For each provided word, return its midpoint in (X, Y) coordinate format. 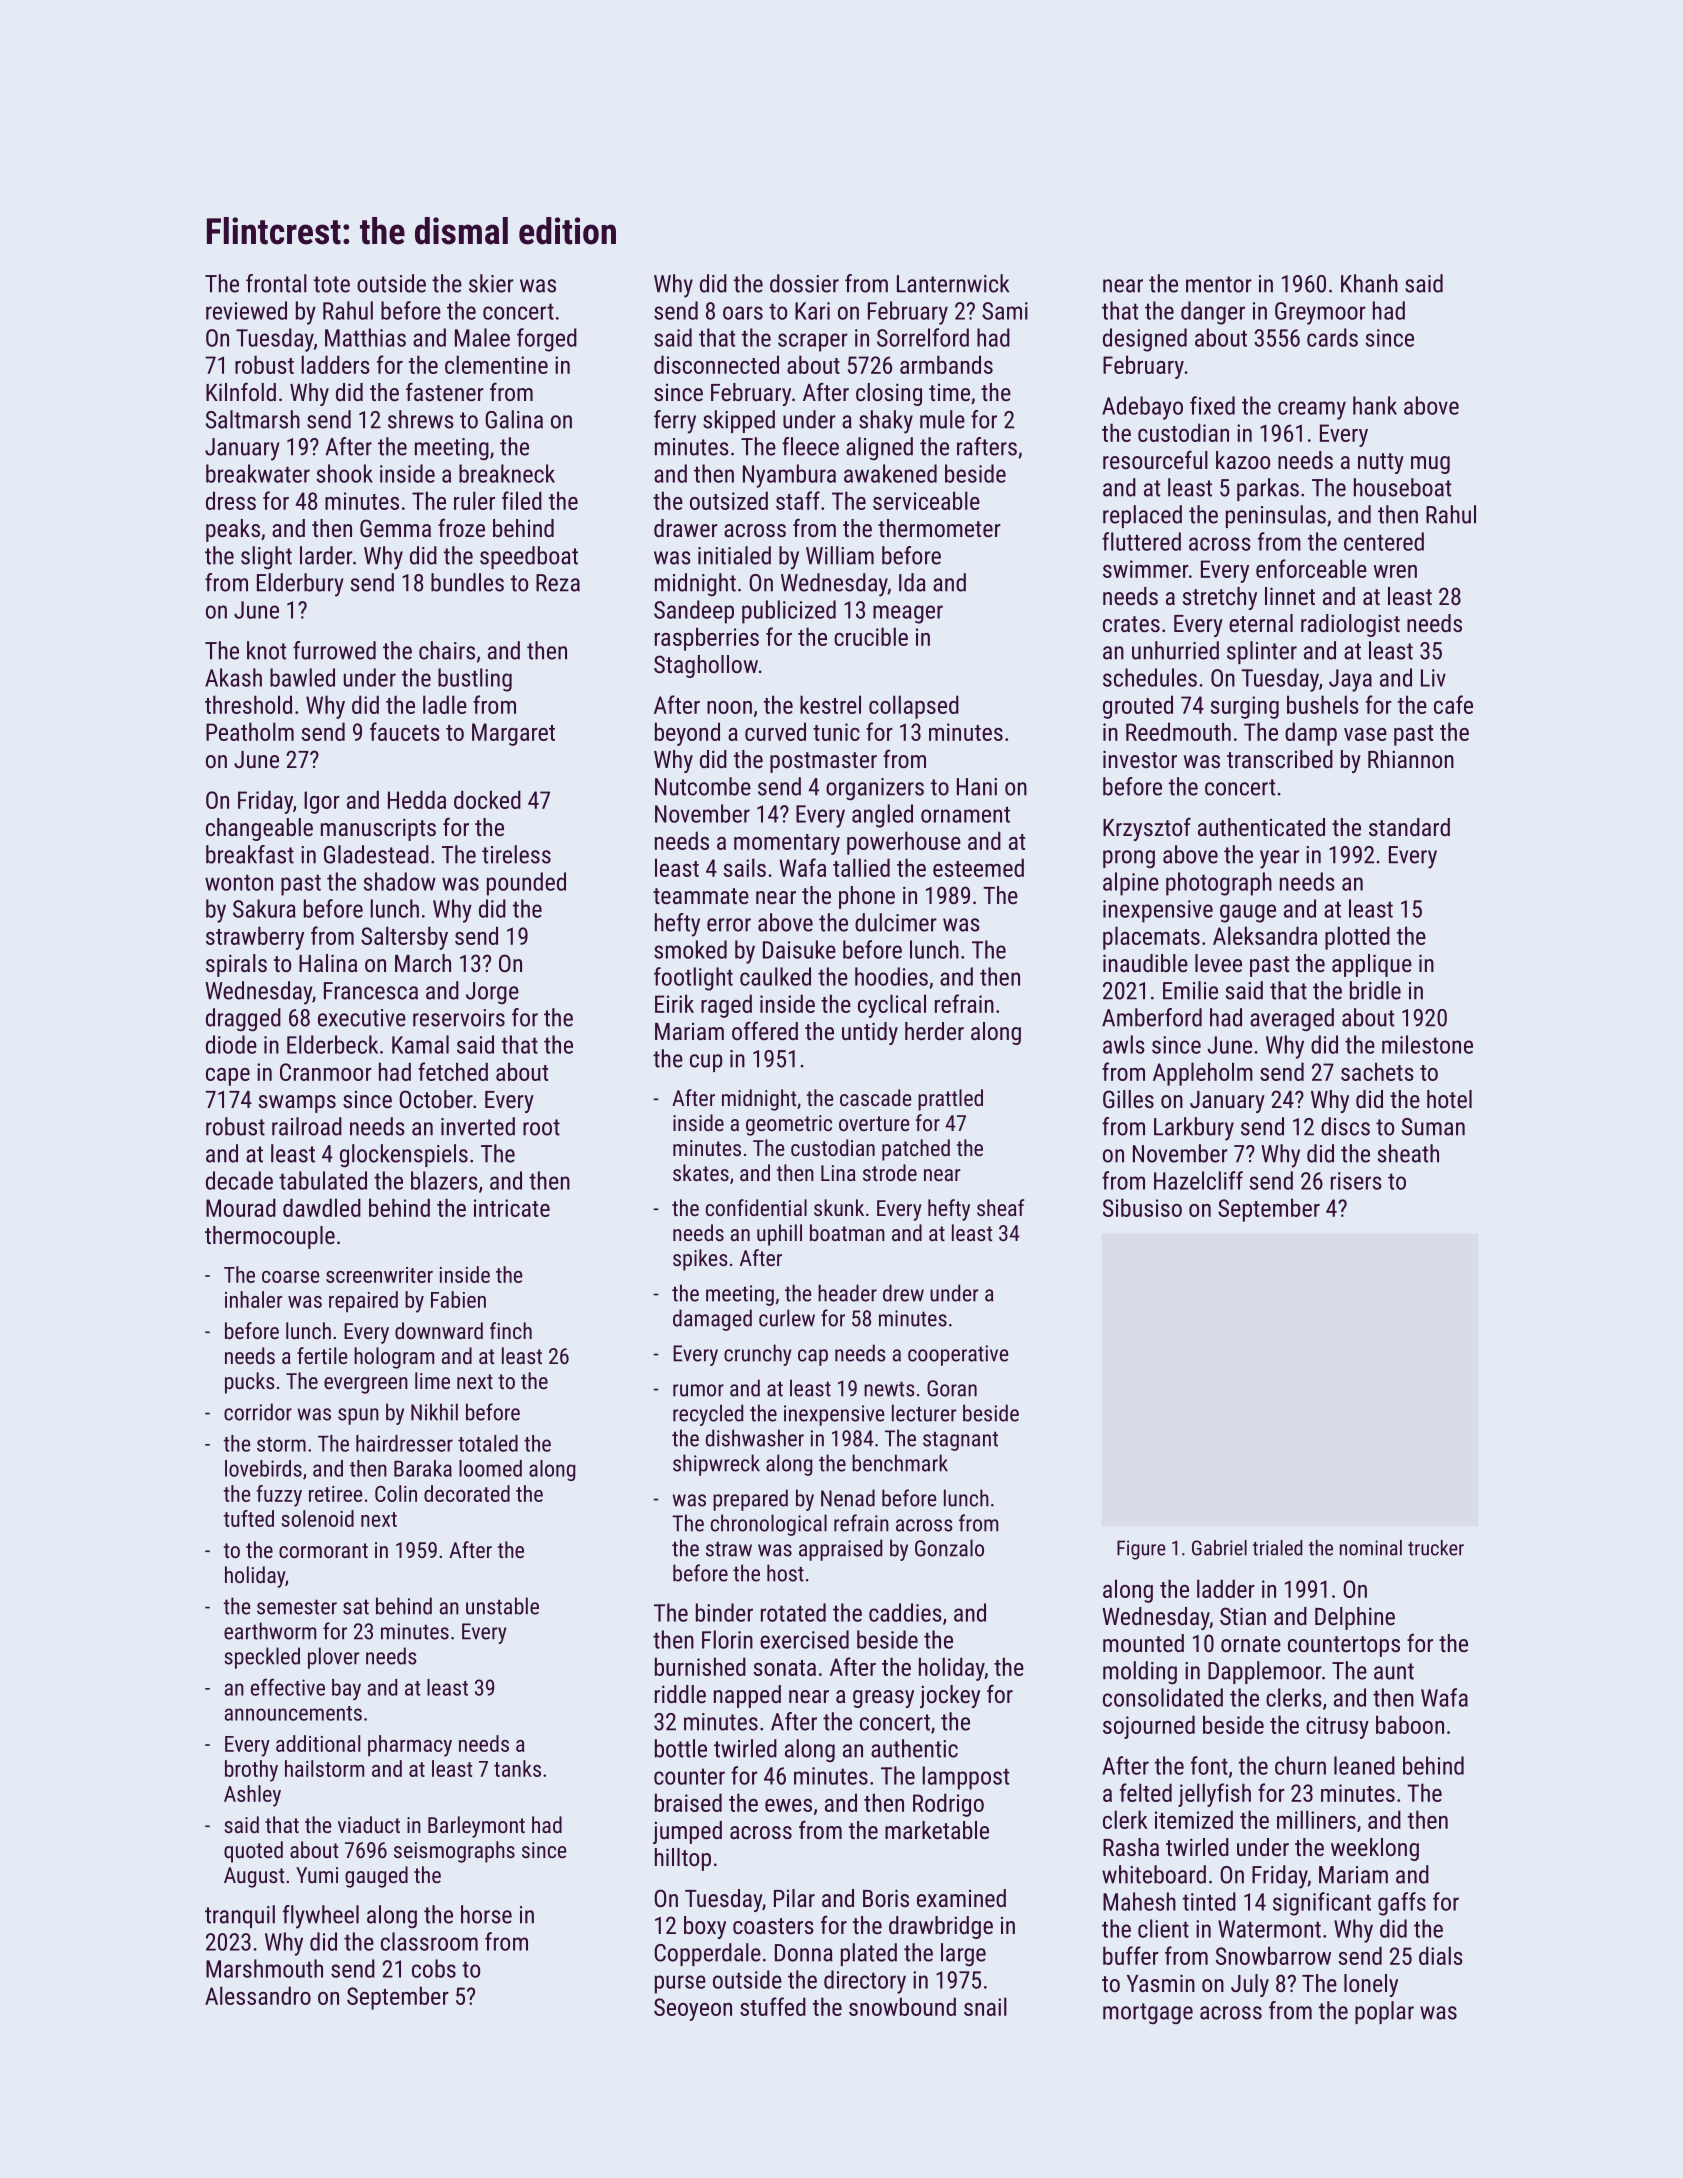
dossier (804, 283)
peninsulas (1276, 516)
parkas (1268, 489)
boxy (705, 1927)
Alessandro (258, 1995)
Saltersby (404, 938)
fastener (445, 391)
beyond (687, 734)
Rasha (1131, 1847)
